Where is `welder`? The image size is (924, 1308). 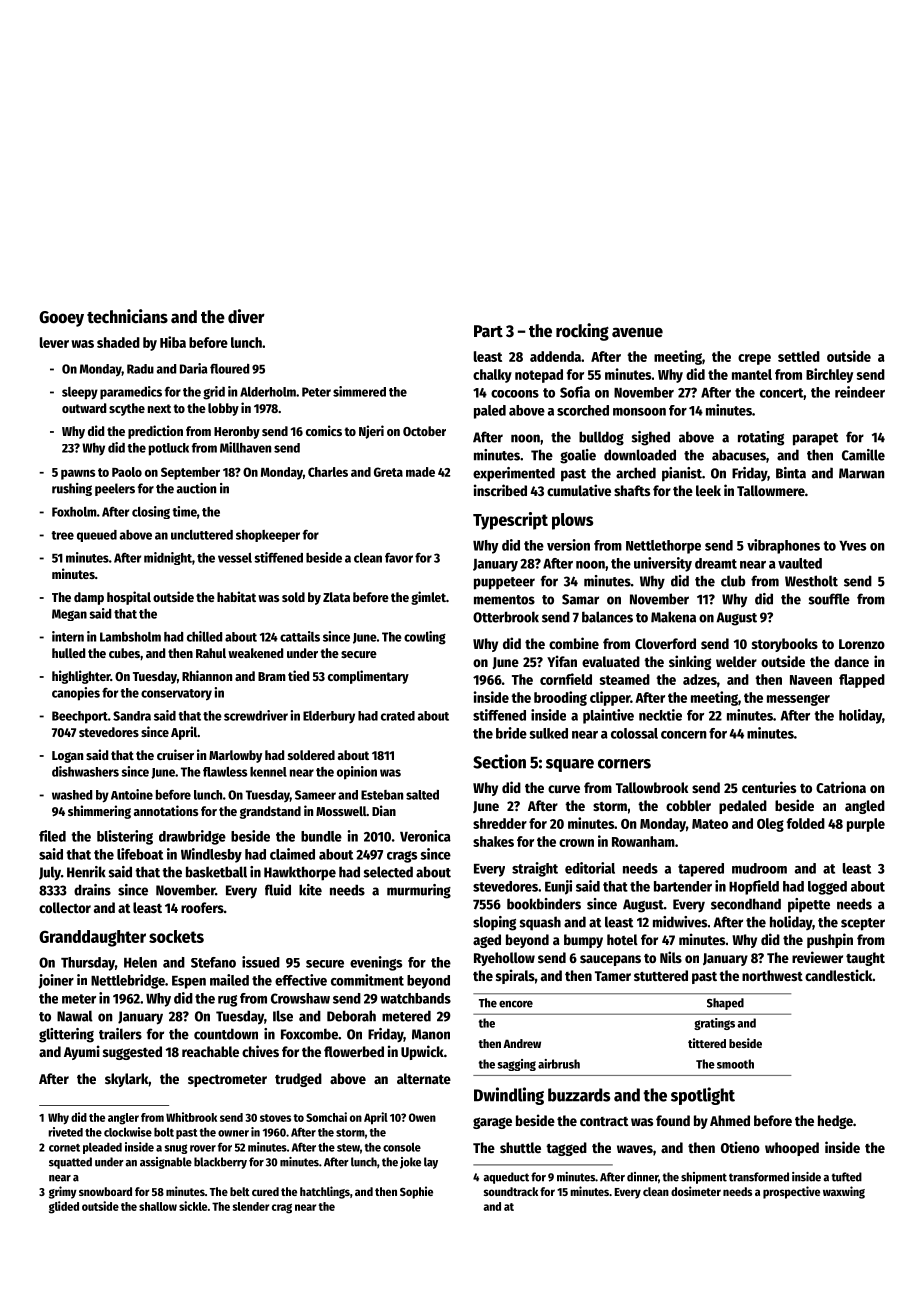
welder is located at coordinates (736, 661).
